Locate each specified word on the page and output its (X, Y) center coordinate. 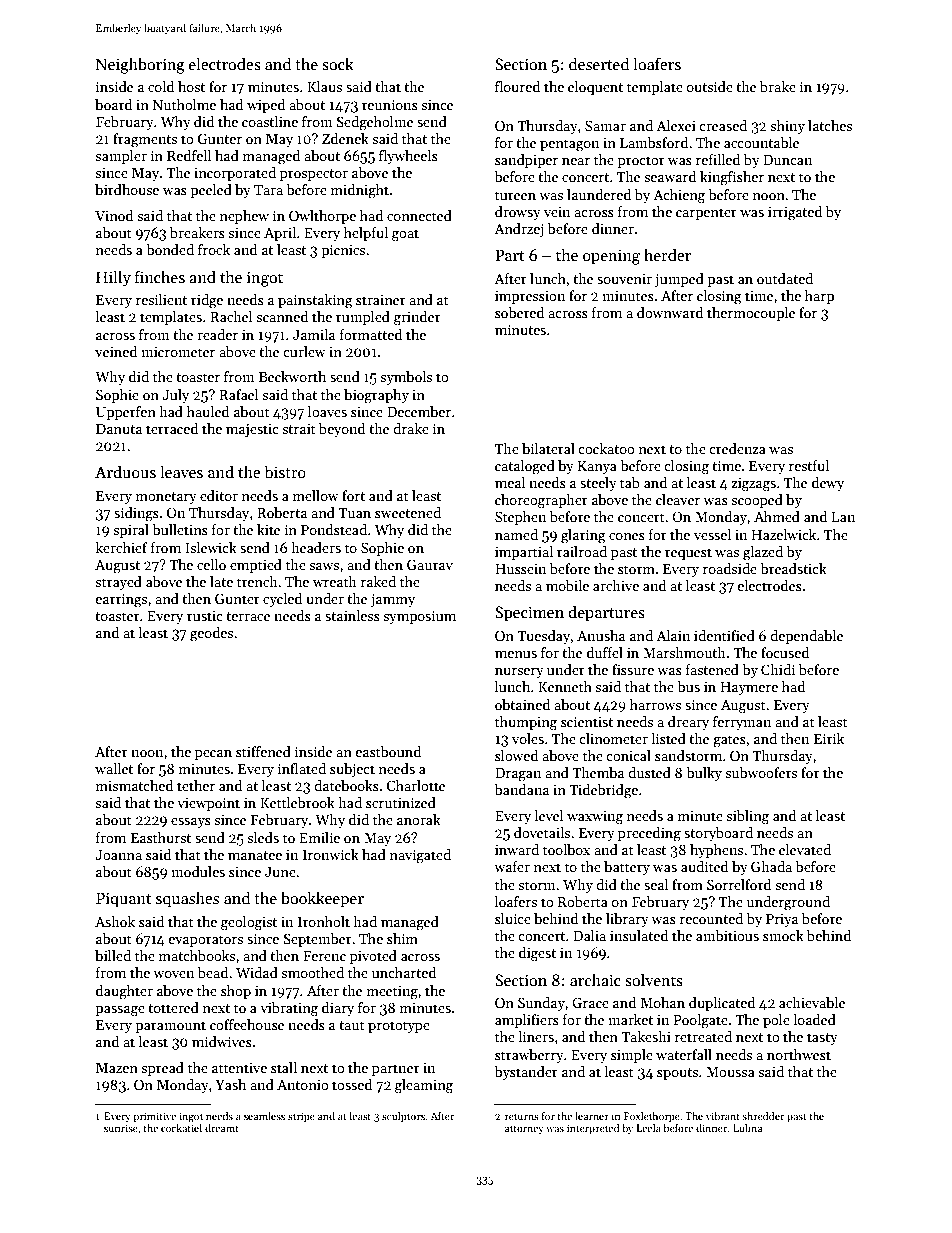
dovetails (542, 832)
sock (338, 64)
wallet (114, 768)
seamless (264, 1116)
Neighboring (140, 65)
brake (778, 86)
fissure (633, 669)
